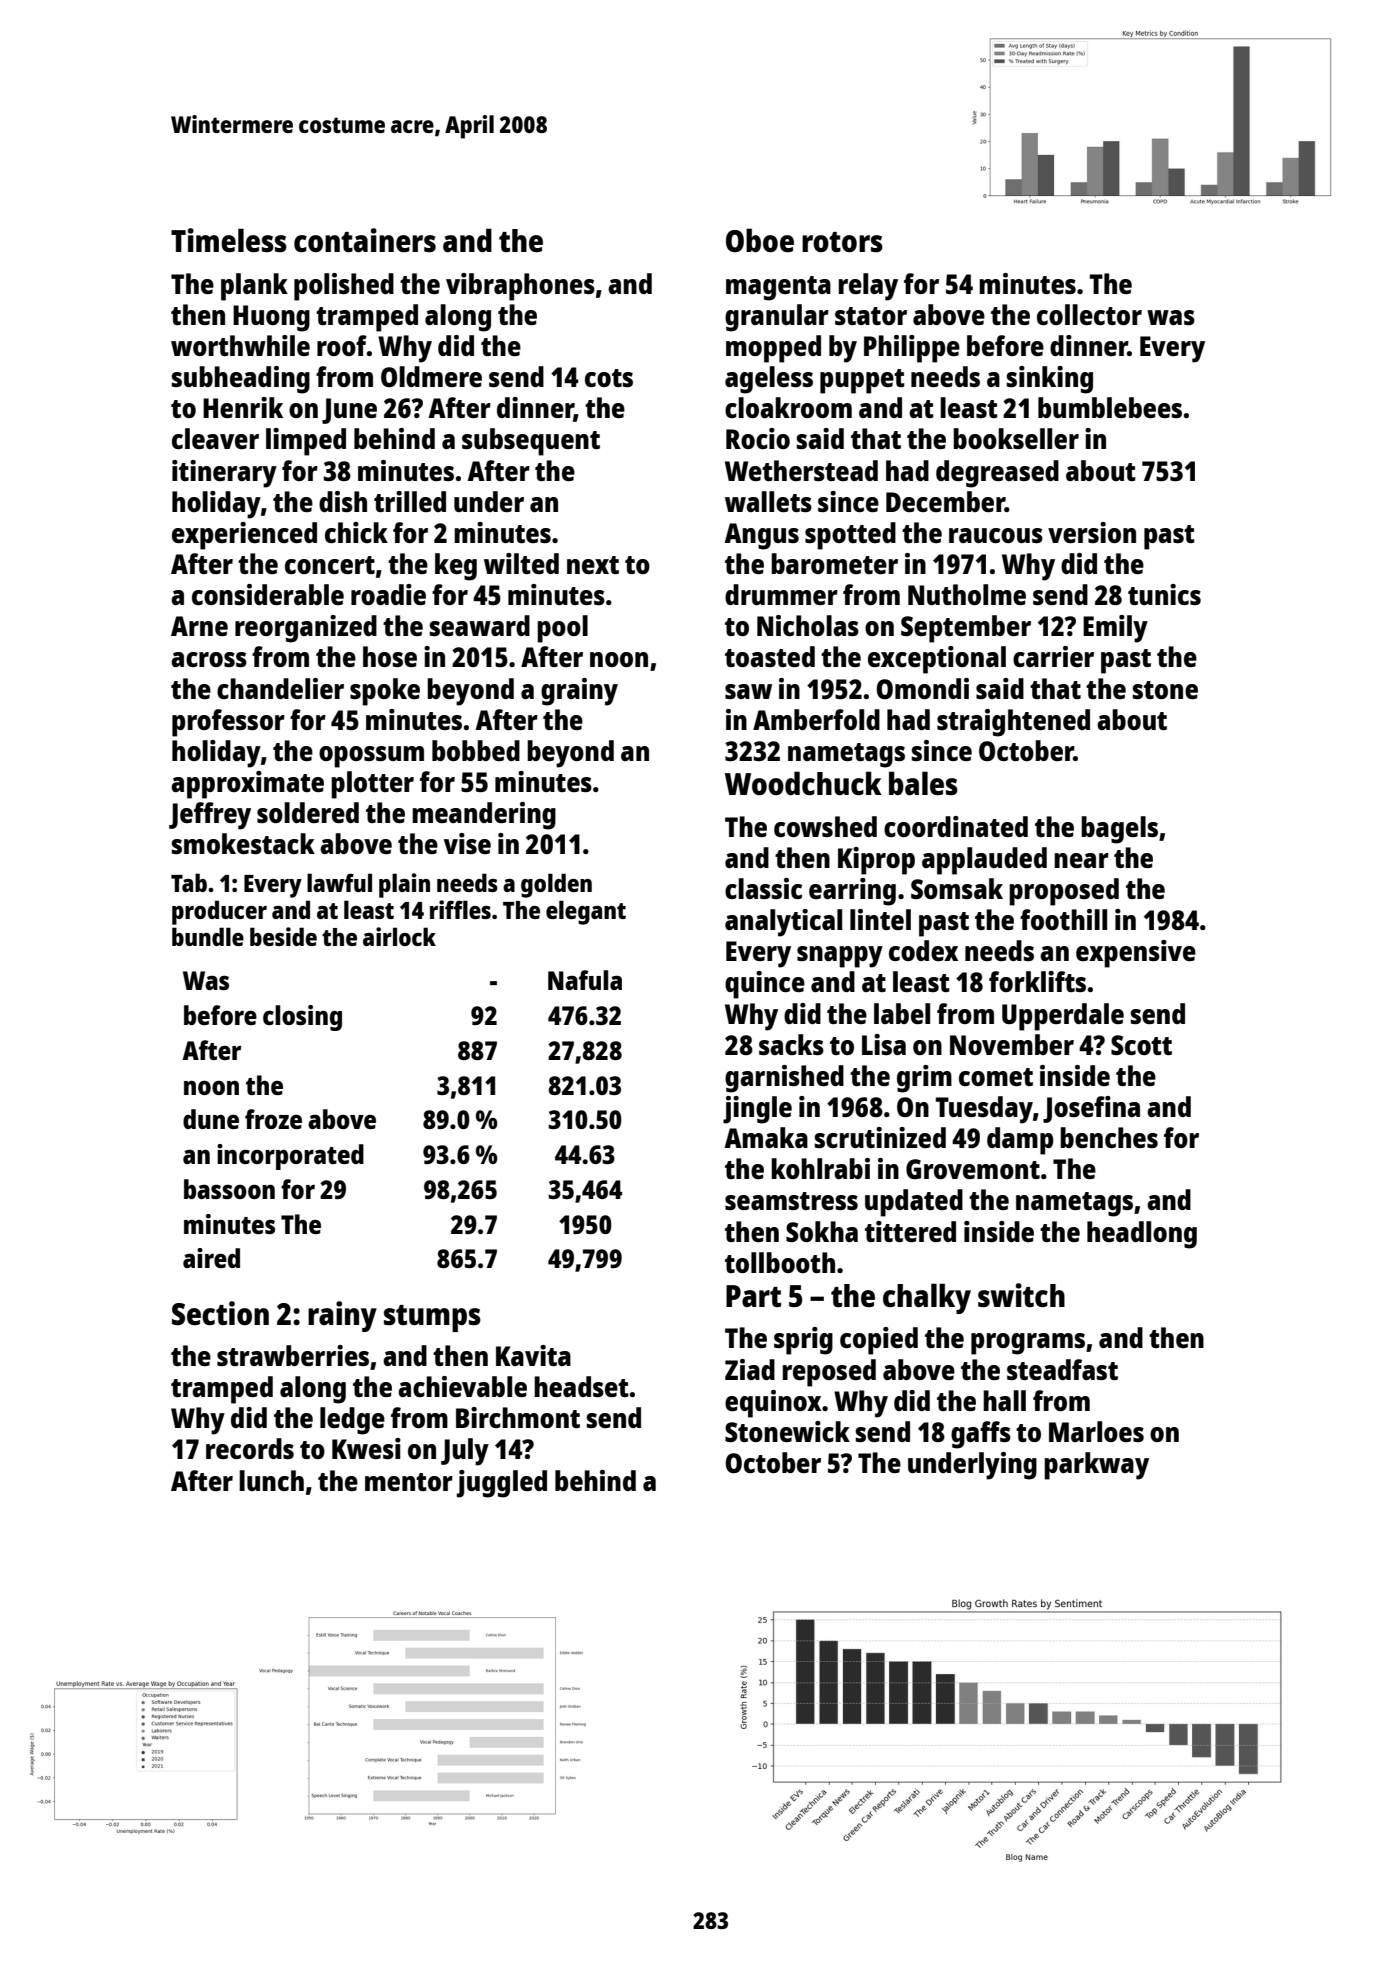 The height and width of the image is (1969, 1386). What do you see at coordinates (912, 349) in the image?
I see `Philippe` at bounding box center [912, 349].
